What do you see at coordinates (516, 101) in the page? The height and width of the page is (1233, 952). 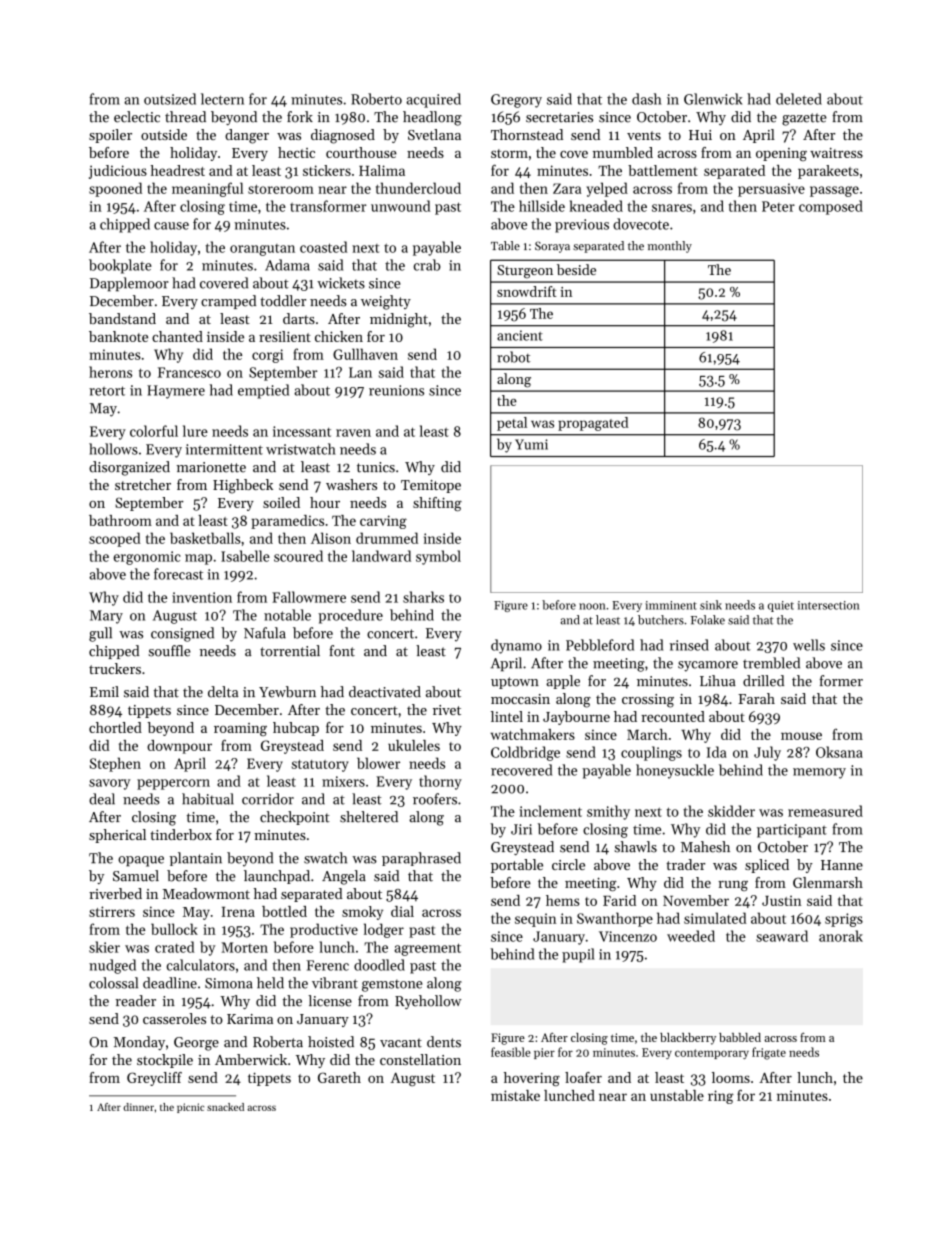 I see `Gregory` at bounding box center [516, 101].
